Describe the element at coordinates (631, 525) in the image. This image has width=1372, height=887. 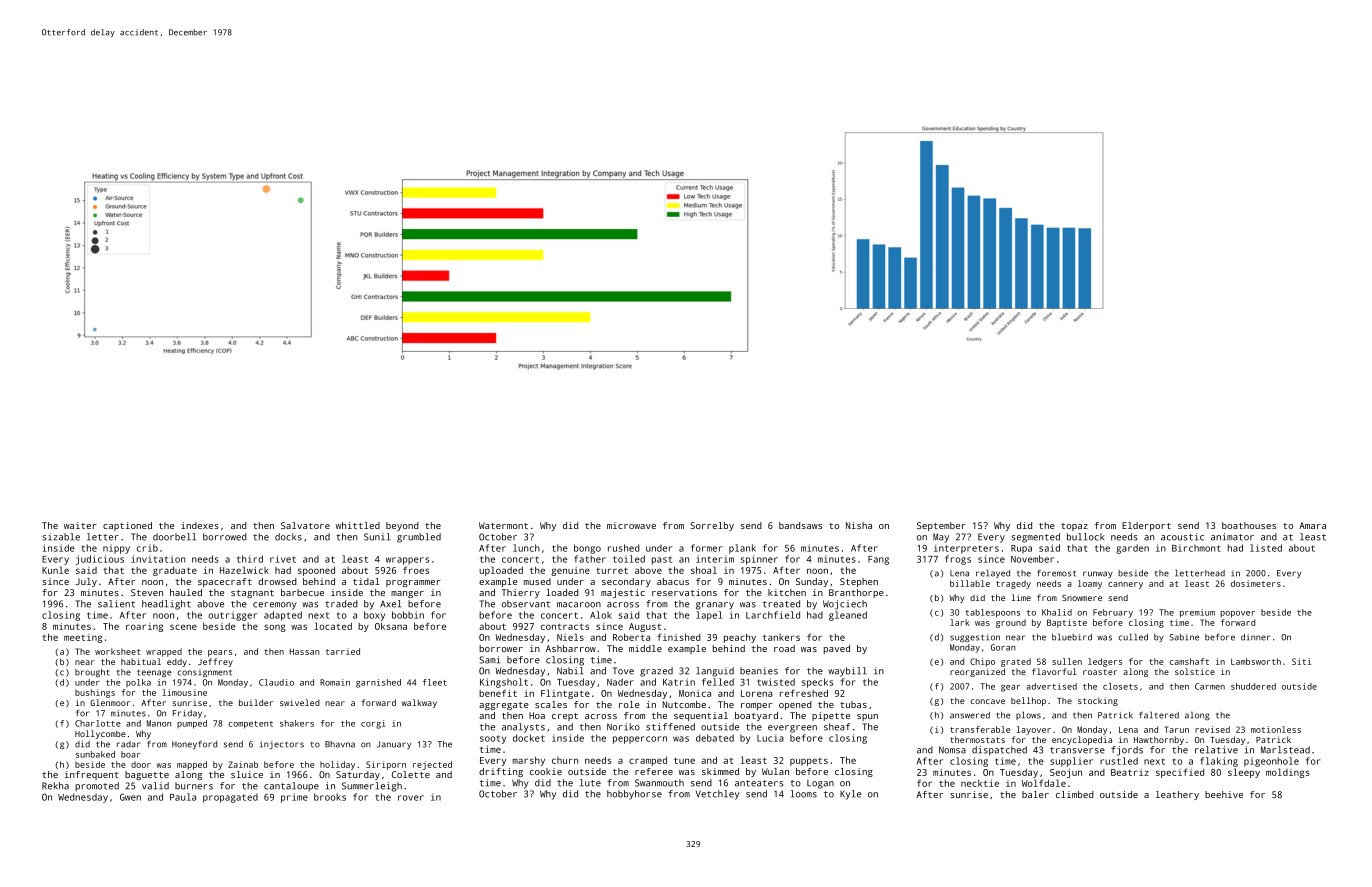
I see `microwave` at that location.
